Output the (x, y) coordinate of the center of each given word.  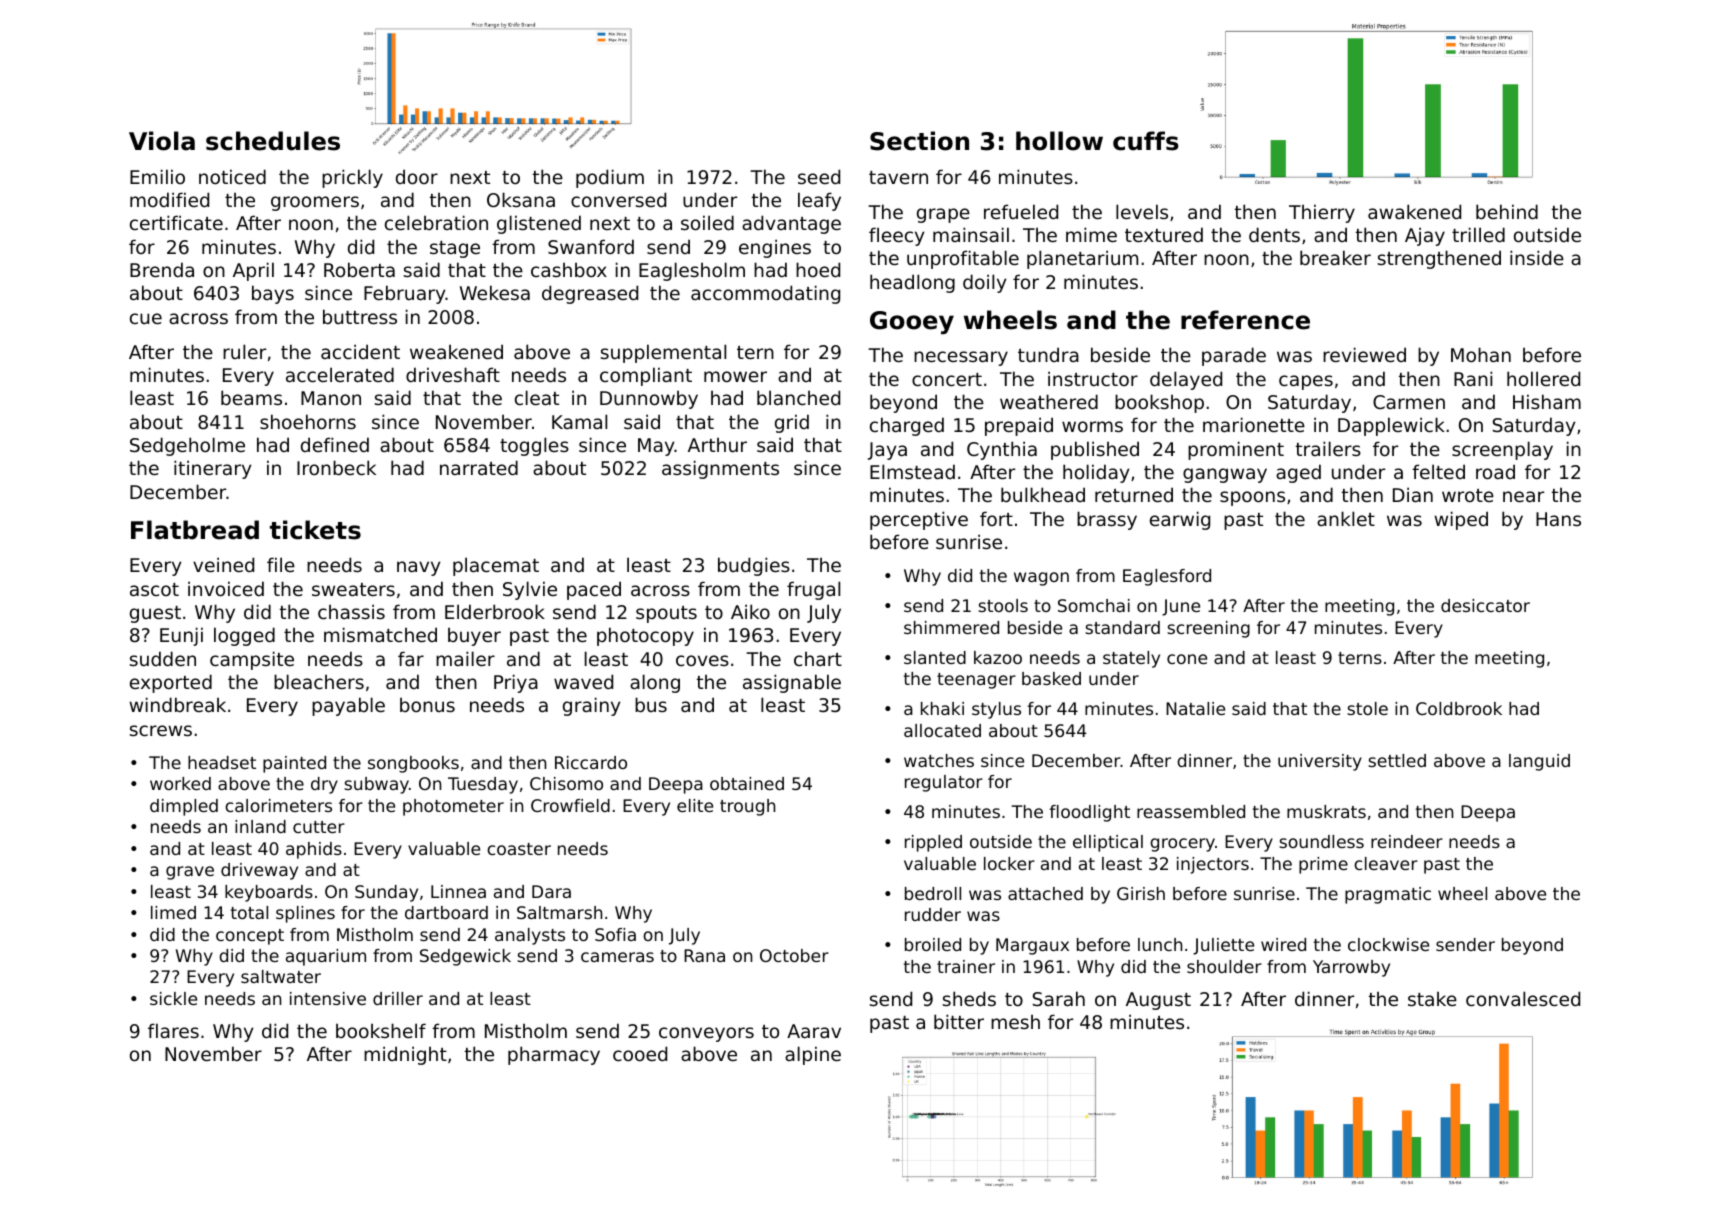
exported (171, 683)
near (1523, 496)
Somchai (1094, 605)
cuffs (1146, 141)
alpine (813, 1055)
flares (173, 1030)
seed (819, 176)
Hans (1558, 519)
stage (455, 249)
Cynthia (1002, 450)
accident (360, 351)
